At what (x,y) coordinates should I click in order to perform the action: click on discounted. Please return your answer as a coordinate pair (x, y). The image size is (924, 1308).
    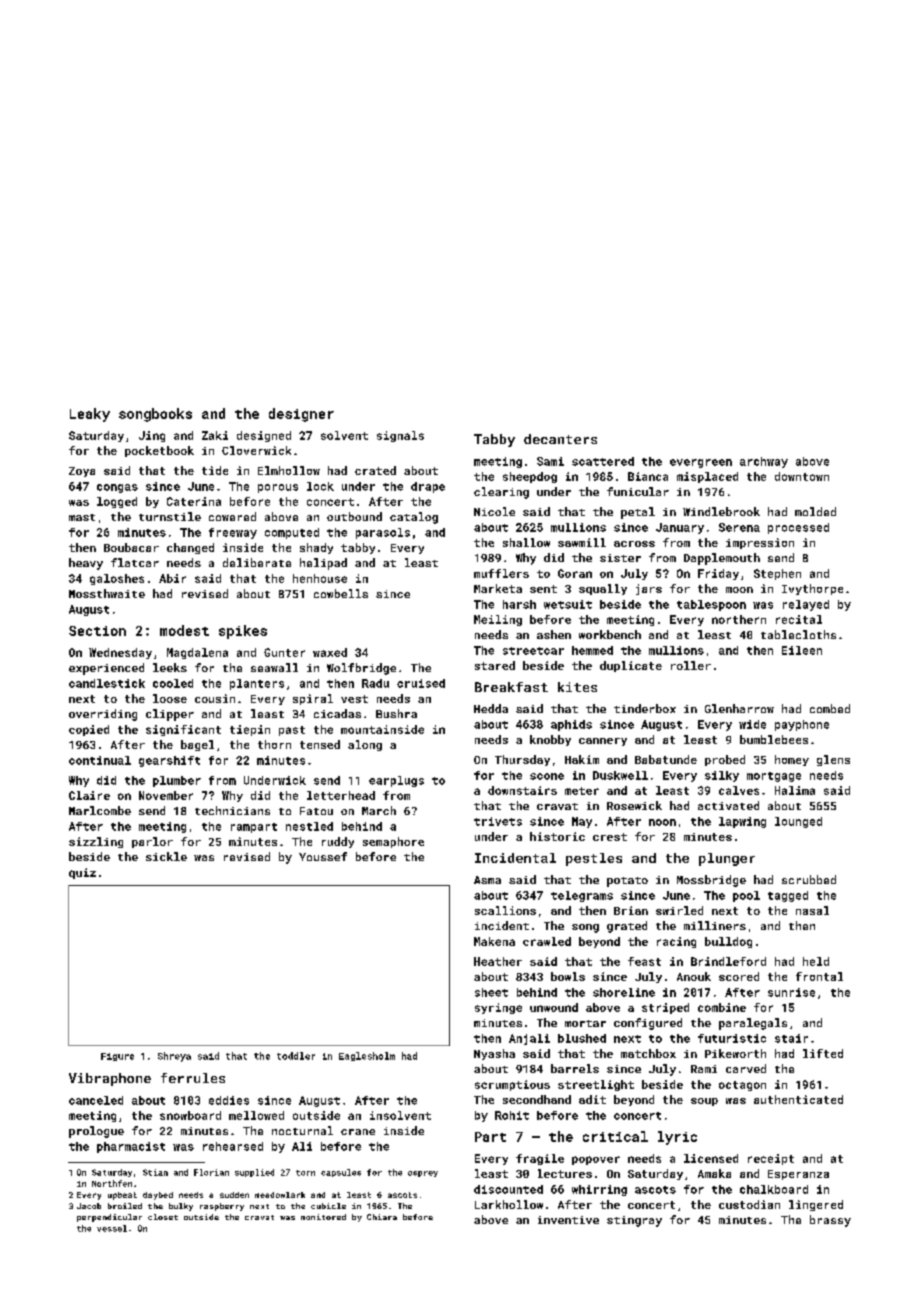
    Looking at the image, I should click on (508, 1189).
